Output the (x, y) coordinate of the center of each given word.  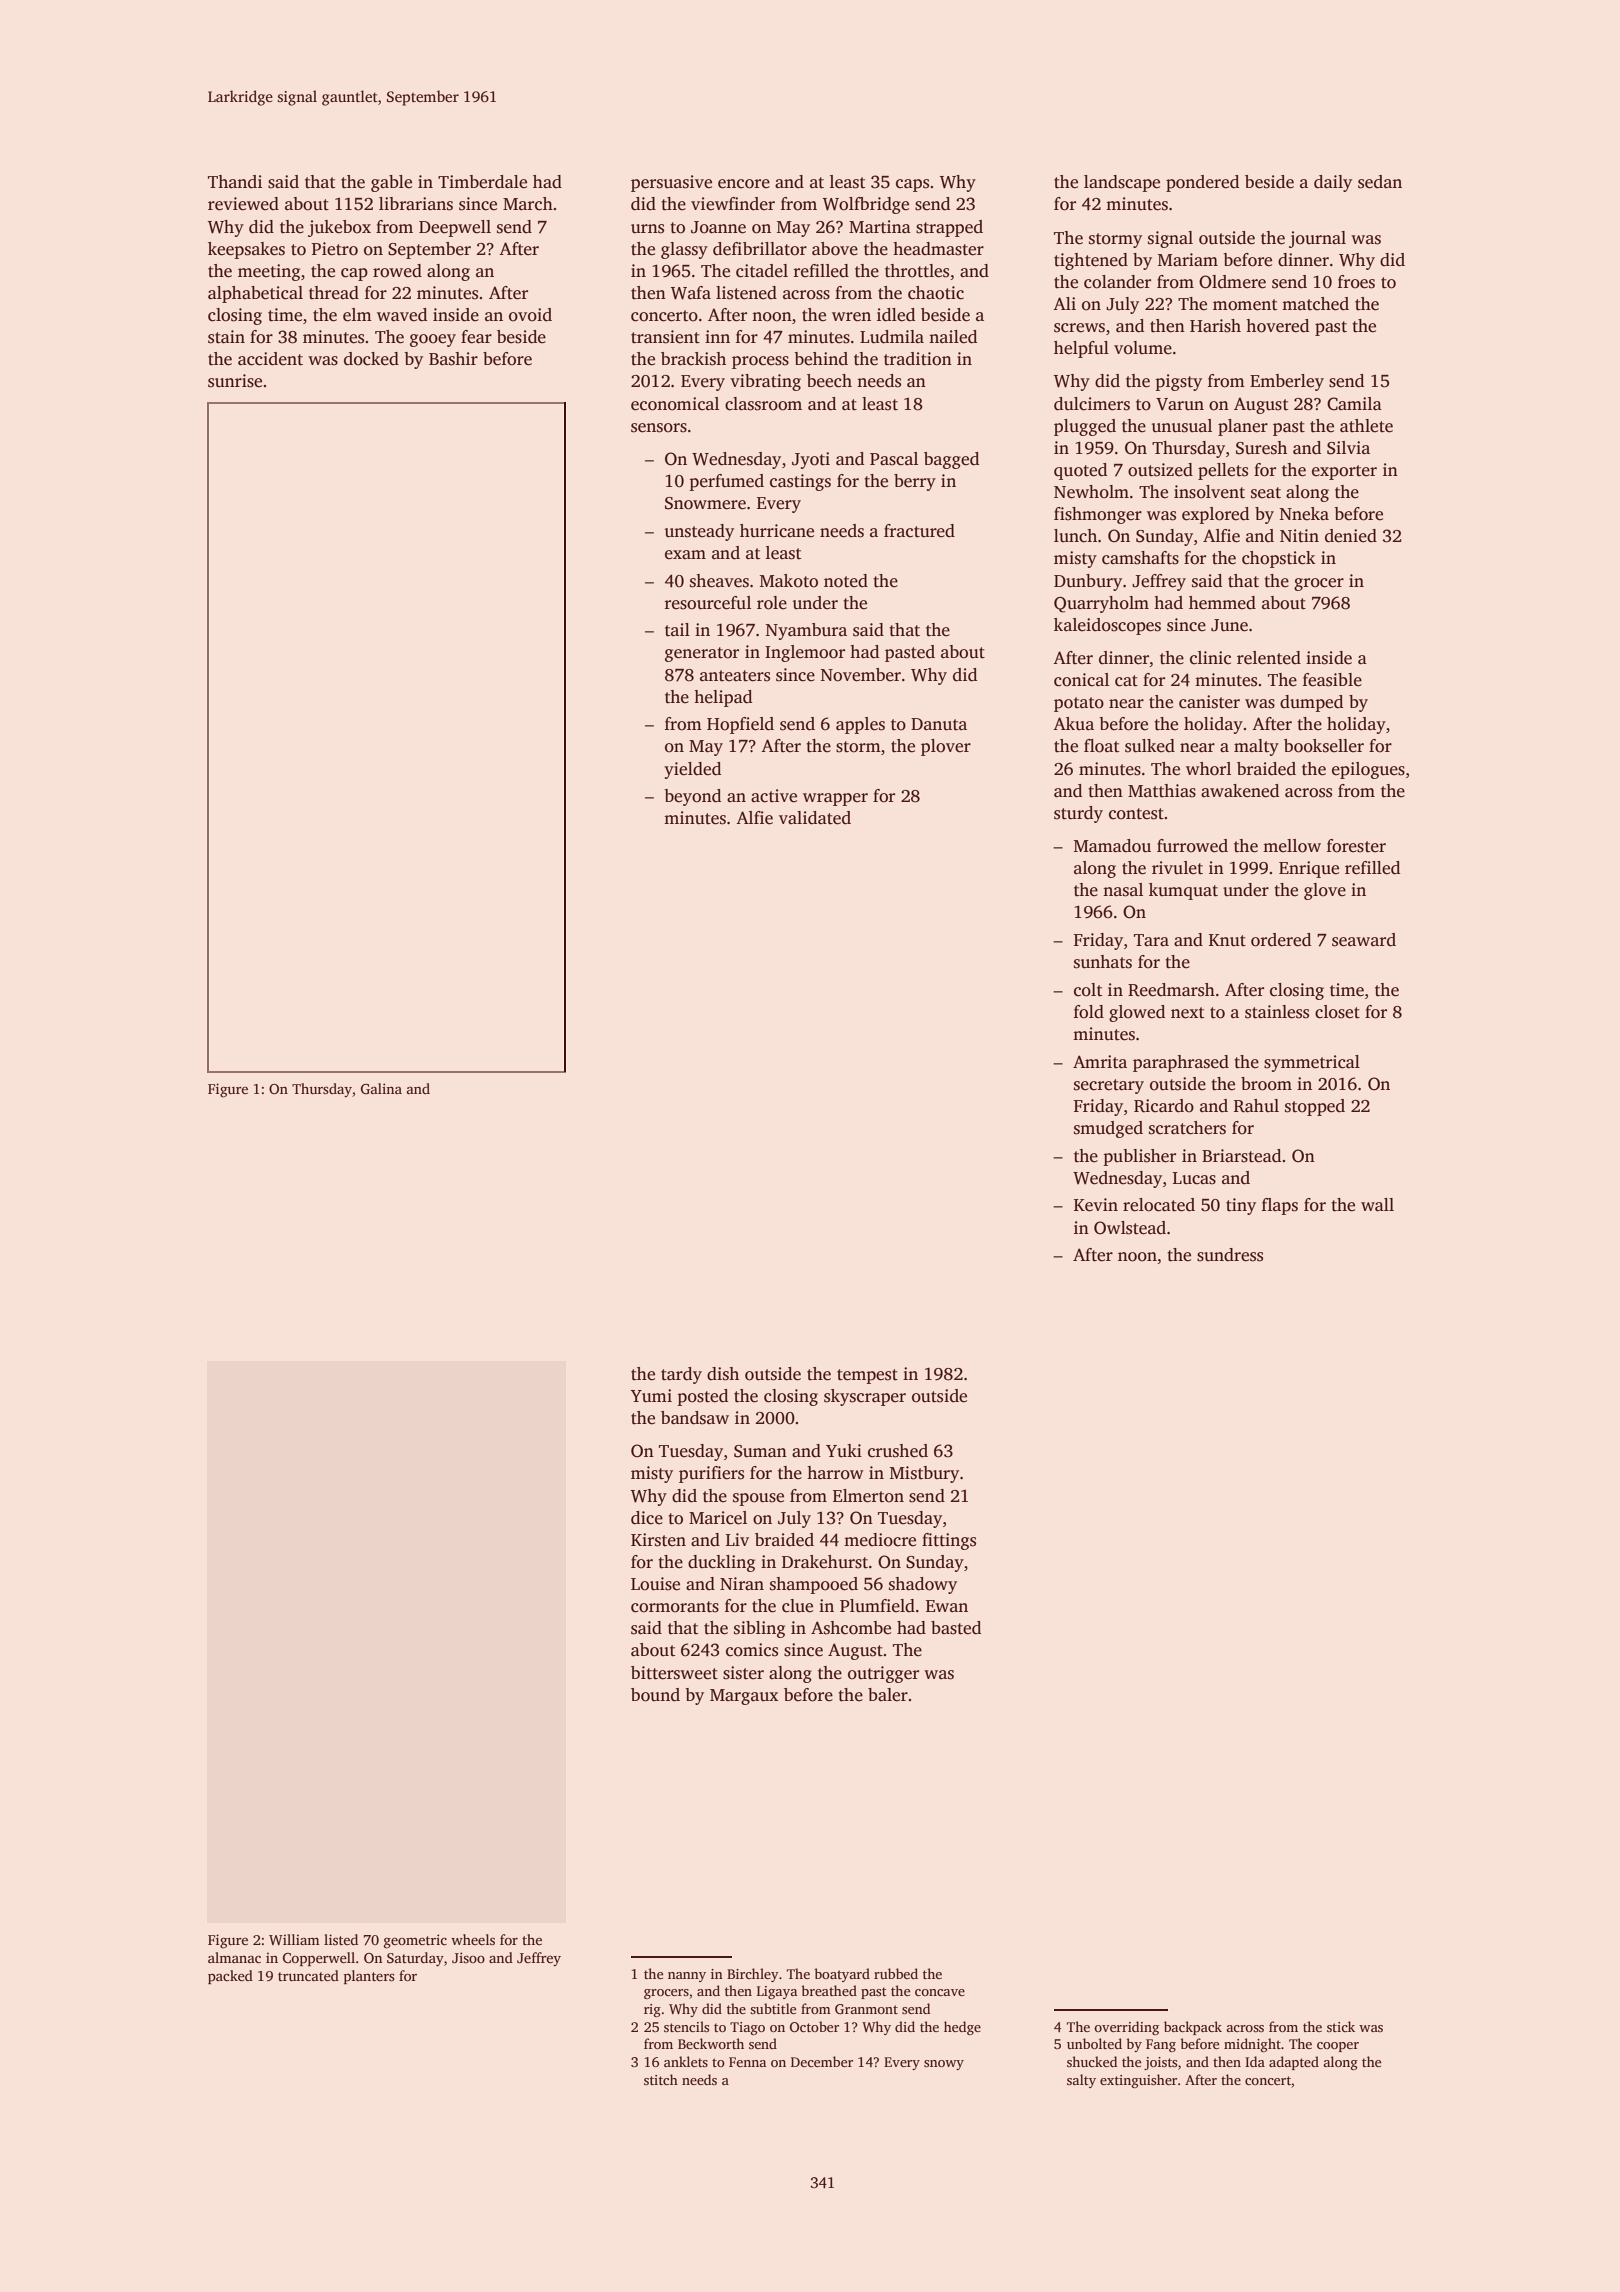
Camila (1354, 404)
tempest (867, 1376)
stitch (661, 2079)
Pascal (894, 459)
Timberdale (482, 182)
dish (723, 1374)
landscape (1122, 183)
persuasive (671, 183)
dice (647, 1518)
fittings (949, 1541)
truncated (308, 1975)
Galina (381, 1088)
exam (685, 555)
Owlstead (1130, 1228)
